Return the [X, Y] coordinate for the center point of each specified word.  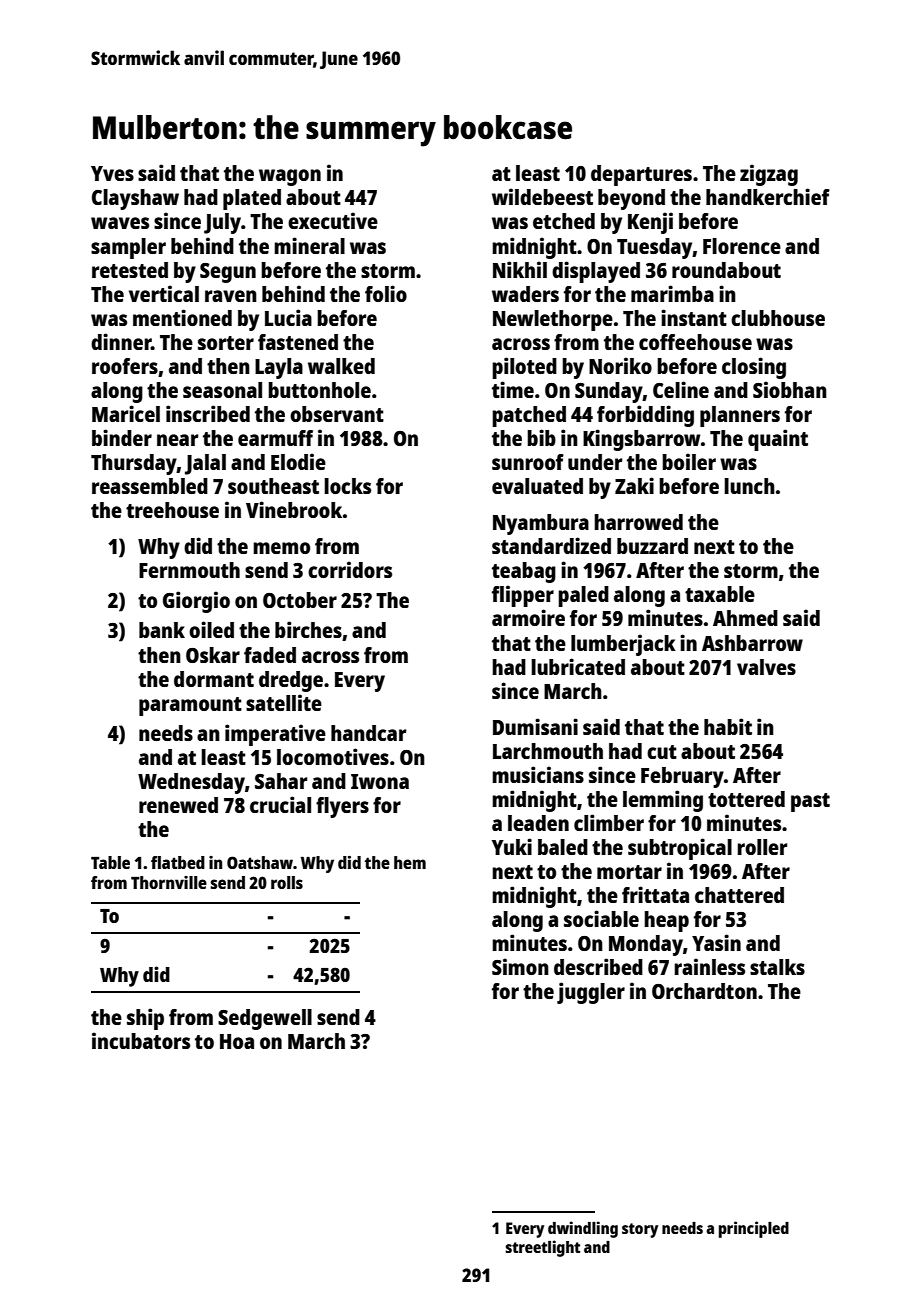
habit [728, 726]
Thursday [134, 464]
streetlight [542, 1248]
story [640, 1230]
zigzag [769, 175]
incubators [141, 1040]
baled [563, 847]
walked [341, 366]
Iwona [380, 781]
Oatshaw [260, 862]
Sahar [281, 781]
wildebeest [542, 196]
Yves [112, 173]
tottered [746, 799]
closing [754, 368]
